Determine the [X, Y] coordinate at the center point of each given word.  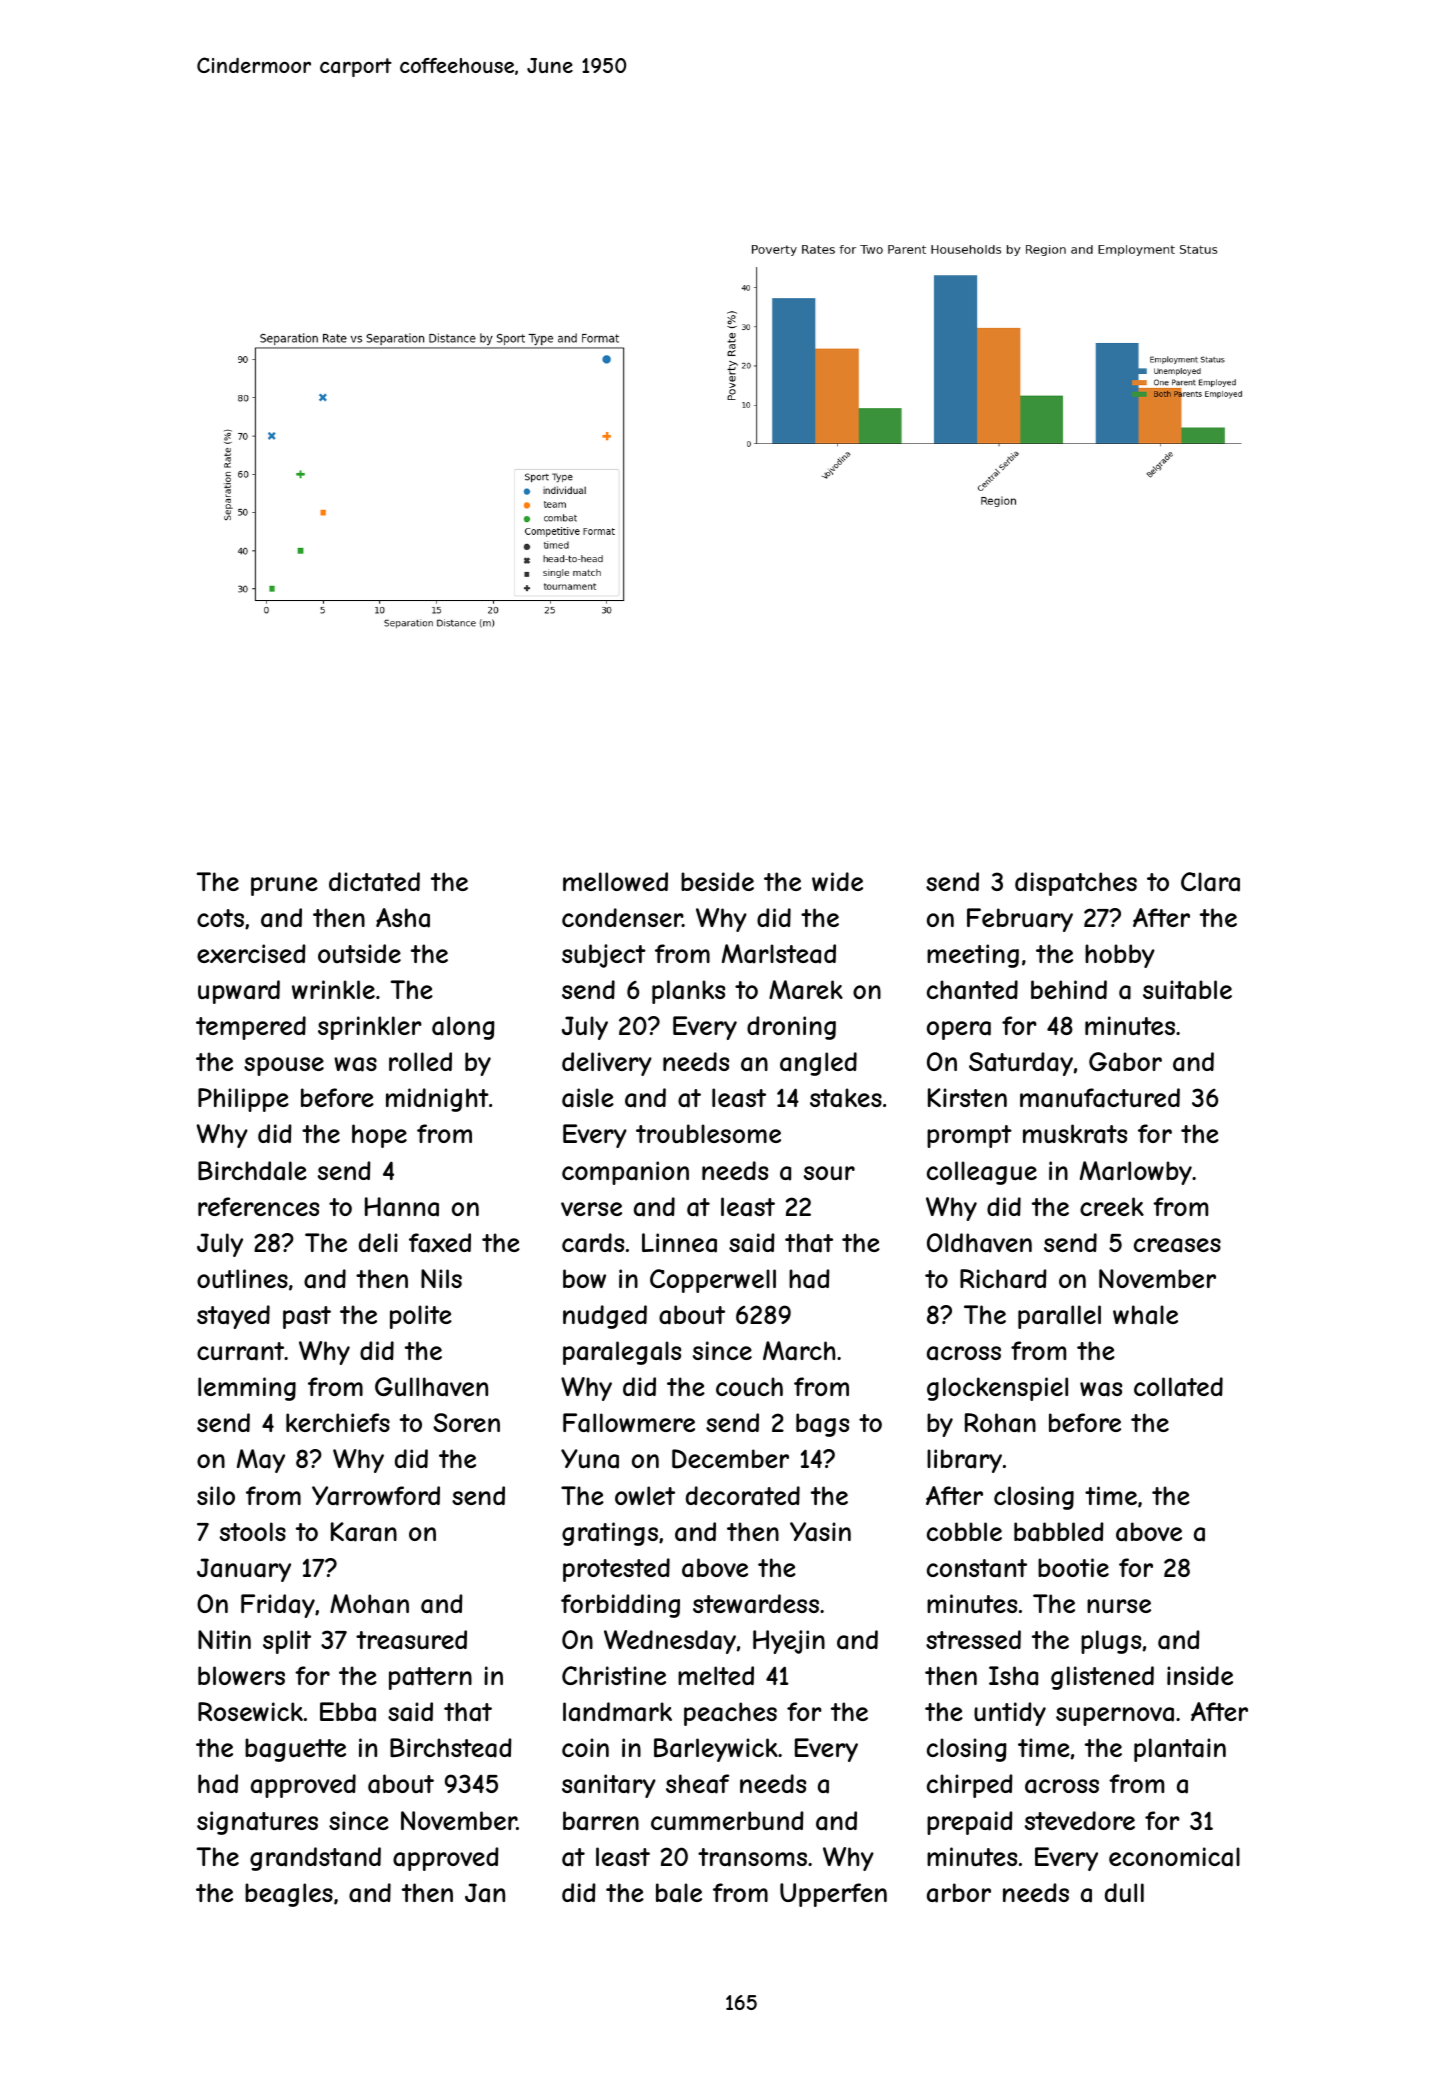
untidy [1010, 1714]
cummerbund [727, 1820]
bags [822, 1425]
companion [625, 1173]
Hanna [402, 1207]
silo [216, 1495]
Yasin [820, 1532]
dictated [374, 882]
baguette [295, 1750]
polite [421, 1317]
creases [1177, 1245]
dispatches [1076, 884]
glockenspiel [997, 1389]
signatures [257, 1823]
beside [717, 881]
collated [1178, 1387]
